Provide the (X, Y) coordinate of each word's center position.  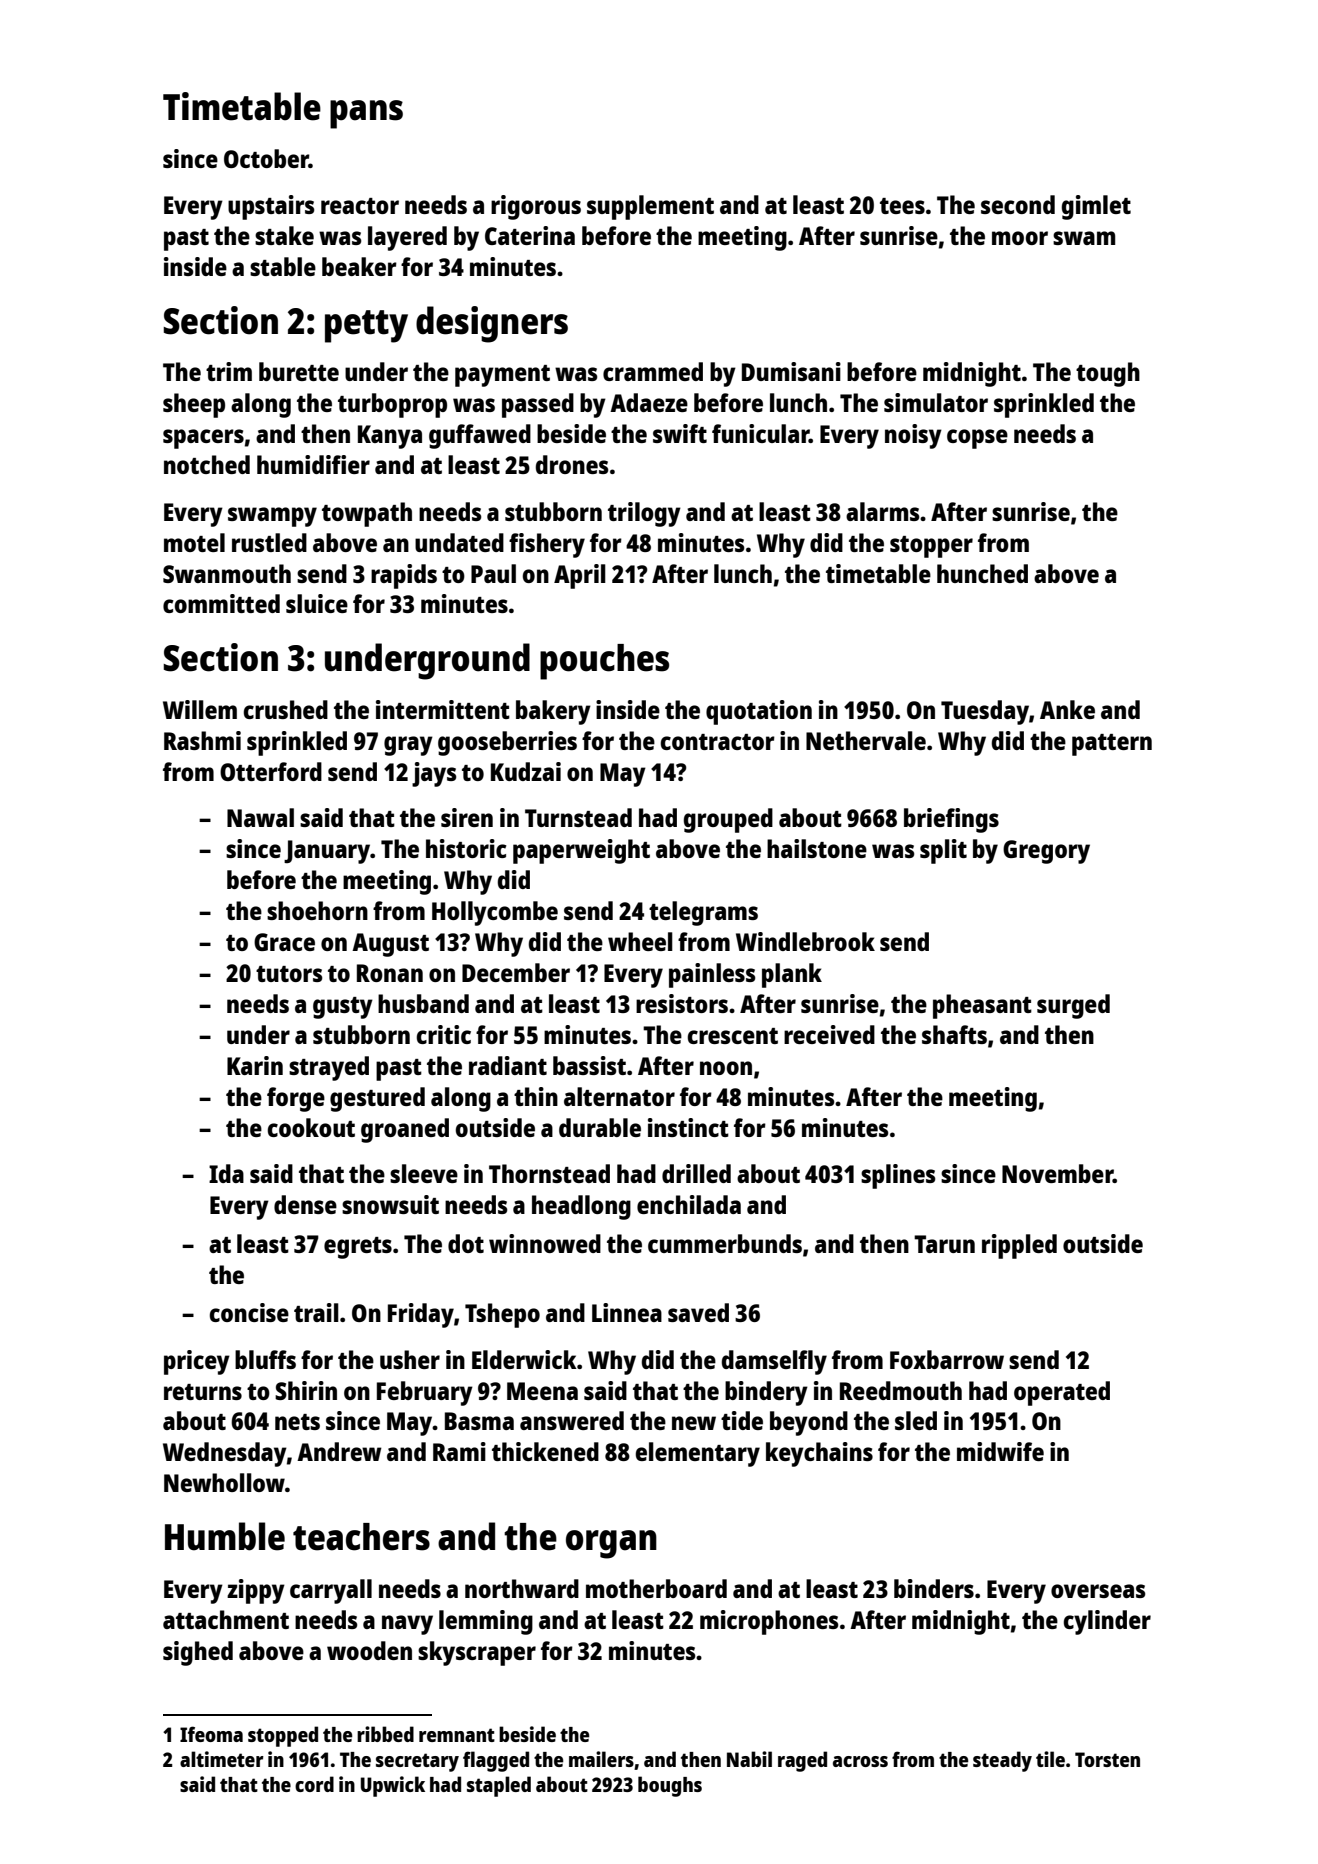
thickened (545, 1451)
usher (410, 1359)
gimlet (1096, 207)
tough (1108, 374)
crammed (653, 371)
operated (1062, 1393)
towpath (367, 514)
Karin (255, 1065)
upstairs (271, 207)
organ (611, 1544)
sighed (198, 1653)
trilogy (644, 514)
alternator (619, 1096)
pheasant (982, 1006)
